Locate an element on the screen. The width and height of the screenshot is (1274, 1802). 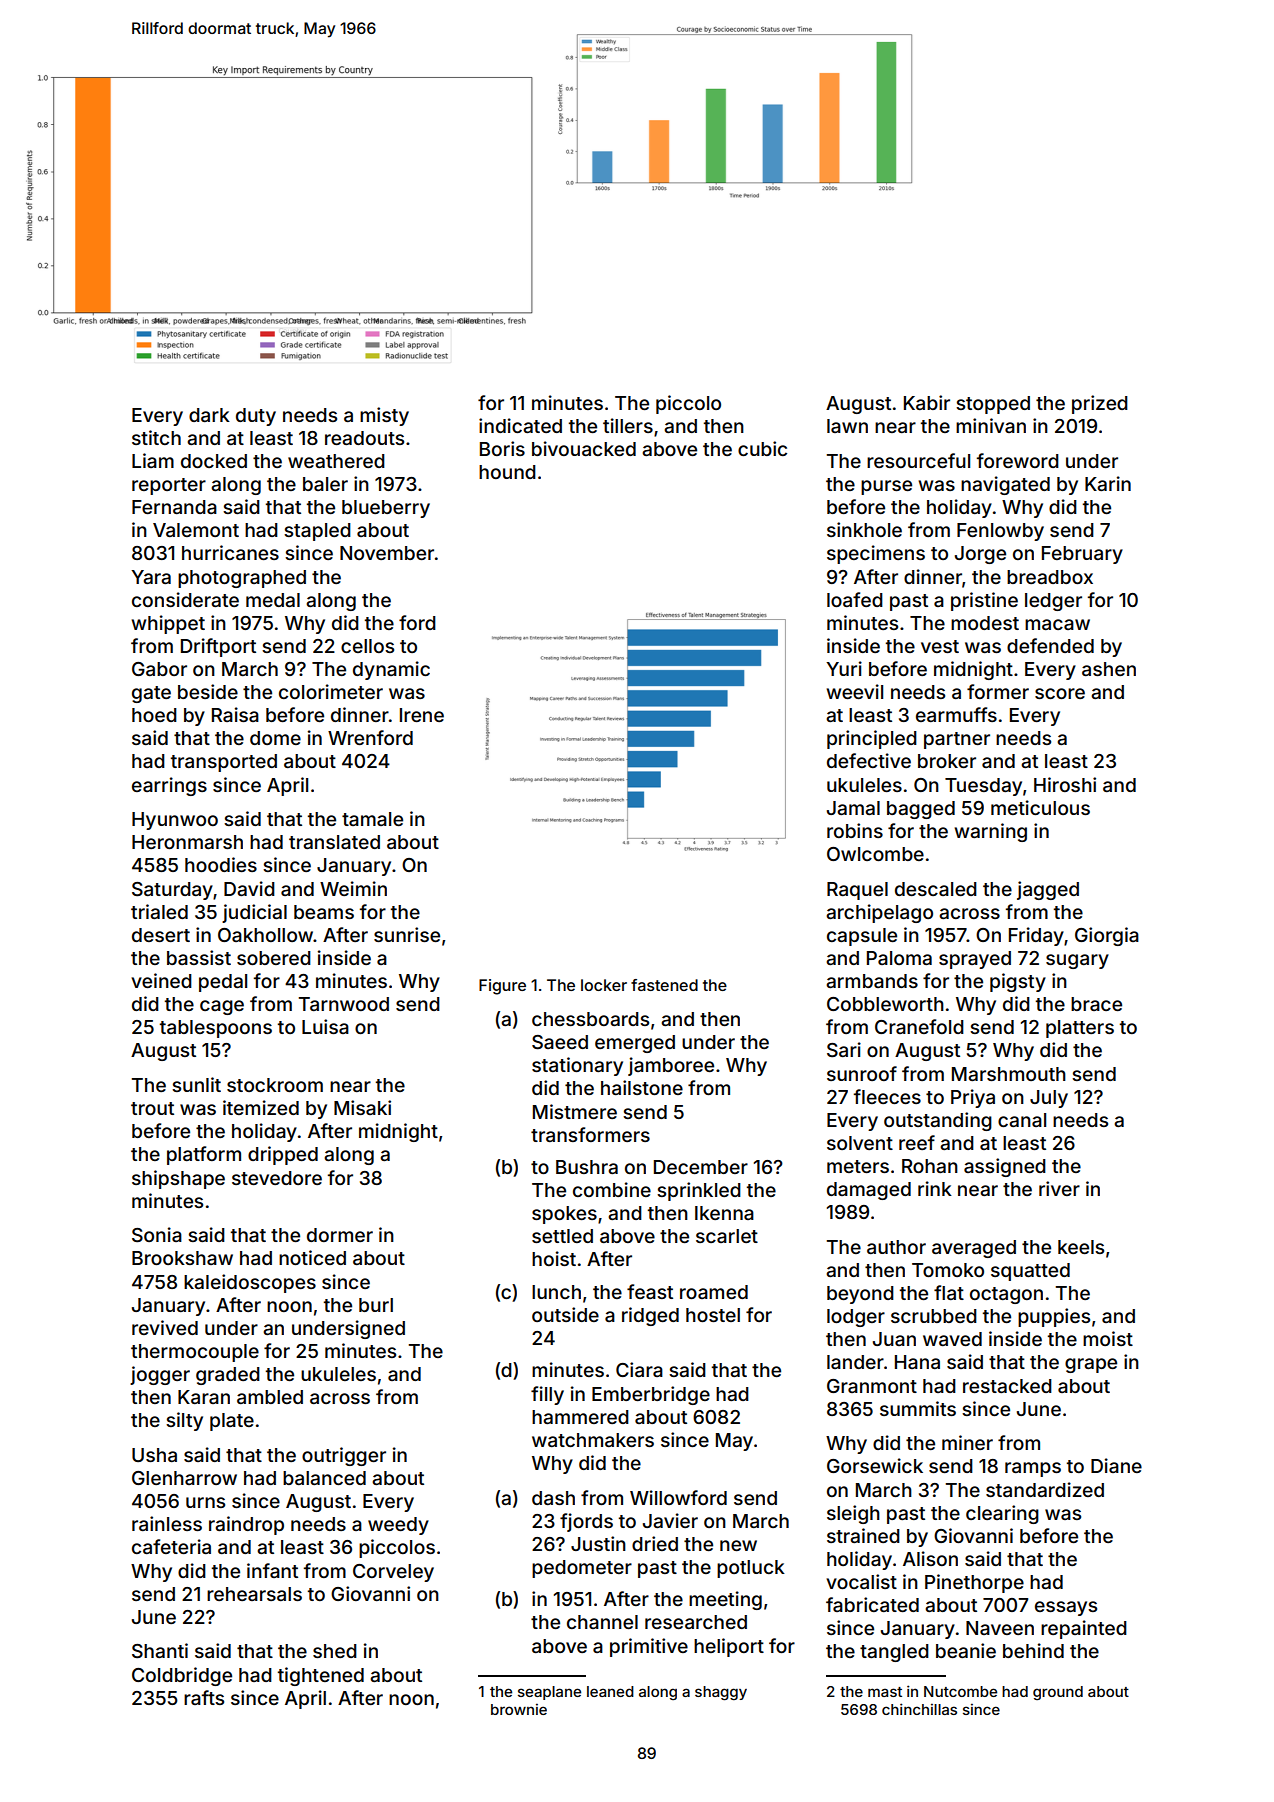
stopped is located at coordinates (993, 405).
